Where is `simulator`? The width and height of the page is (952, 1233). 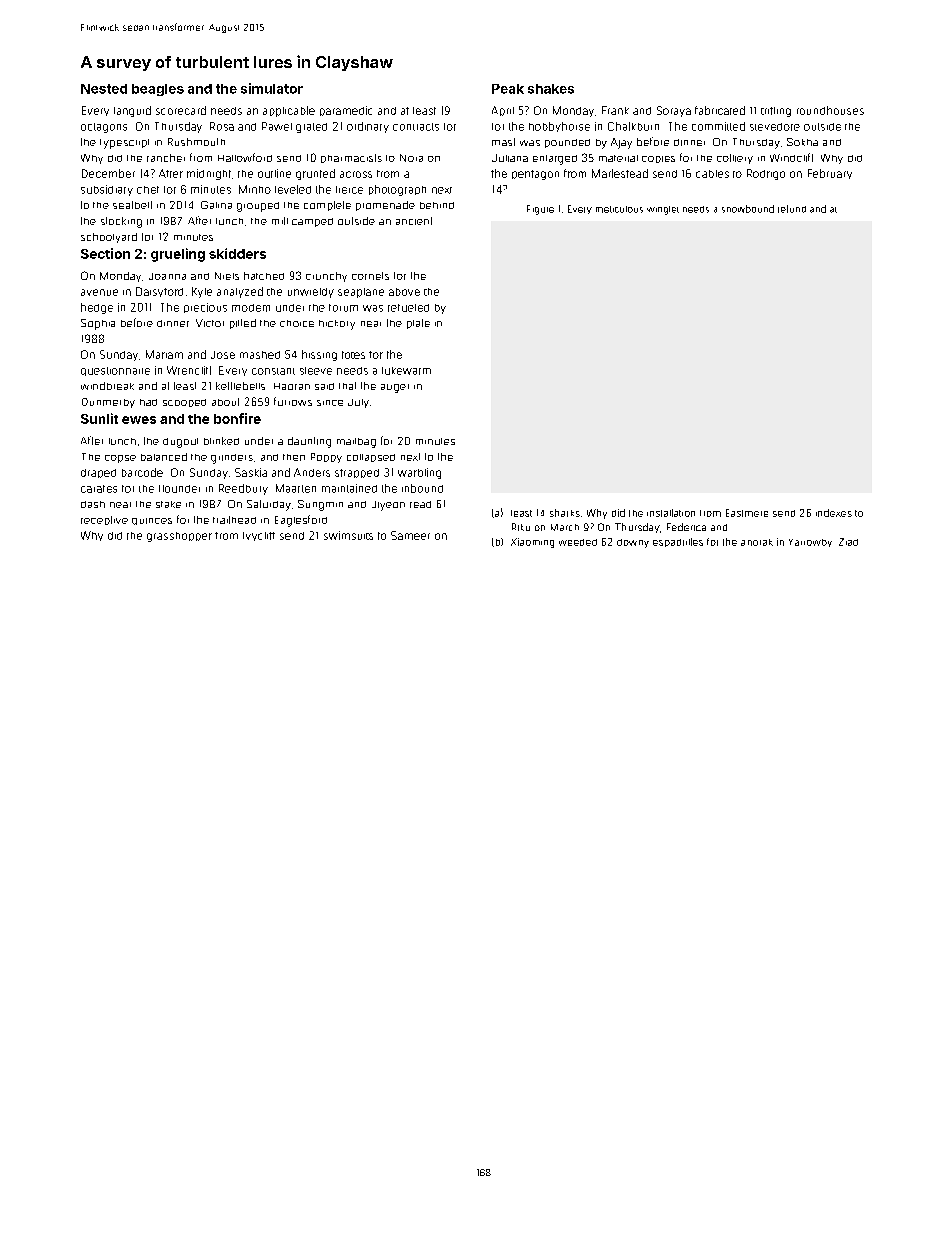 simulator is located at coordinates (272, 88).
